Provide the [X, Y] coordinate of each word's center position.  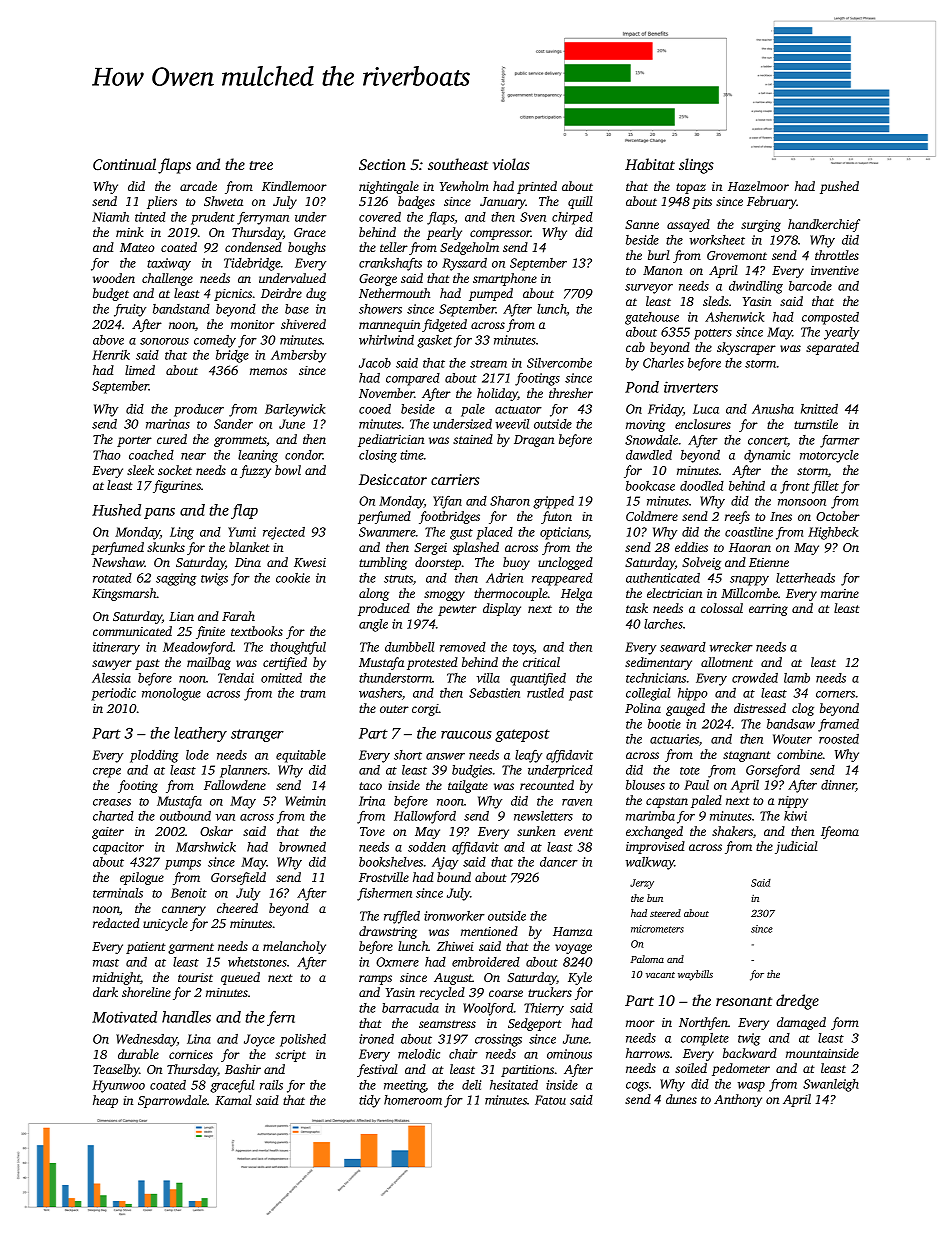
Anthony [738, 1100]
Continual [124, 164]
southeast [458, 164]
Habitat [650, 164]
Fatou [550, 1100]
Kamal [233, 1100]
